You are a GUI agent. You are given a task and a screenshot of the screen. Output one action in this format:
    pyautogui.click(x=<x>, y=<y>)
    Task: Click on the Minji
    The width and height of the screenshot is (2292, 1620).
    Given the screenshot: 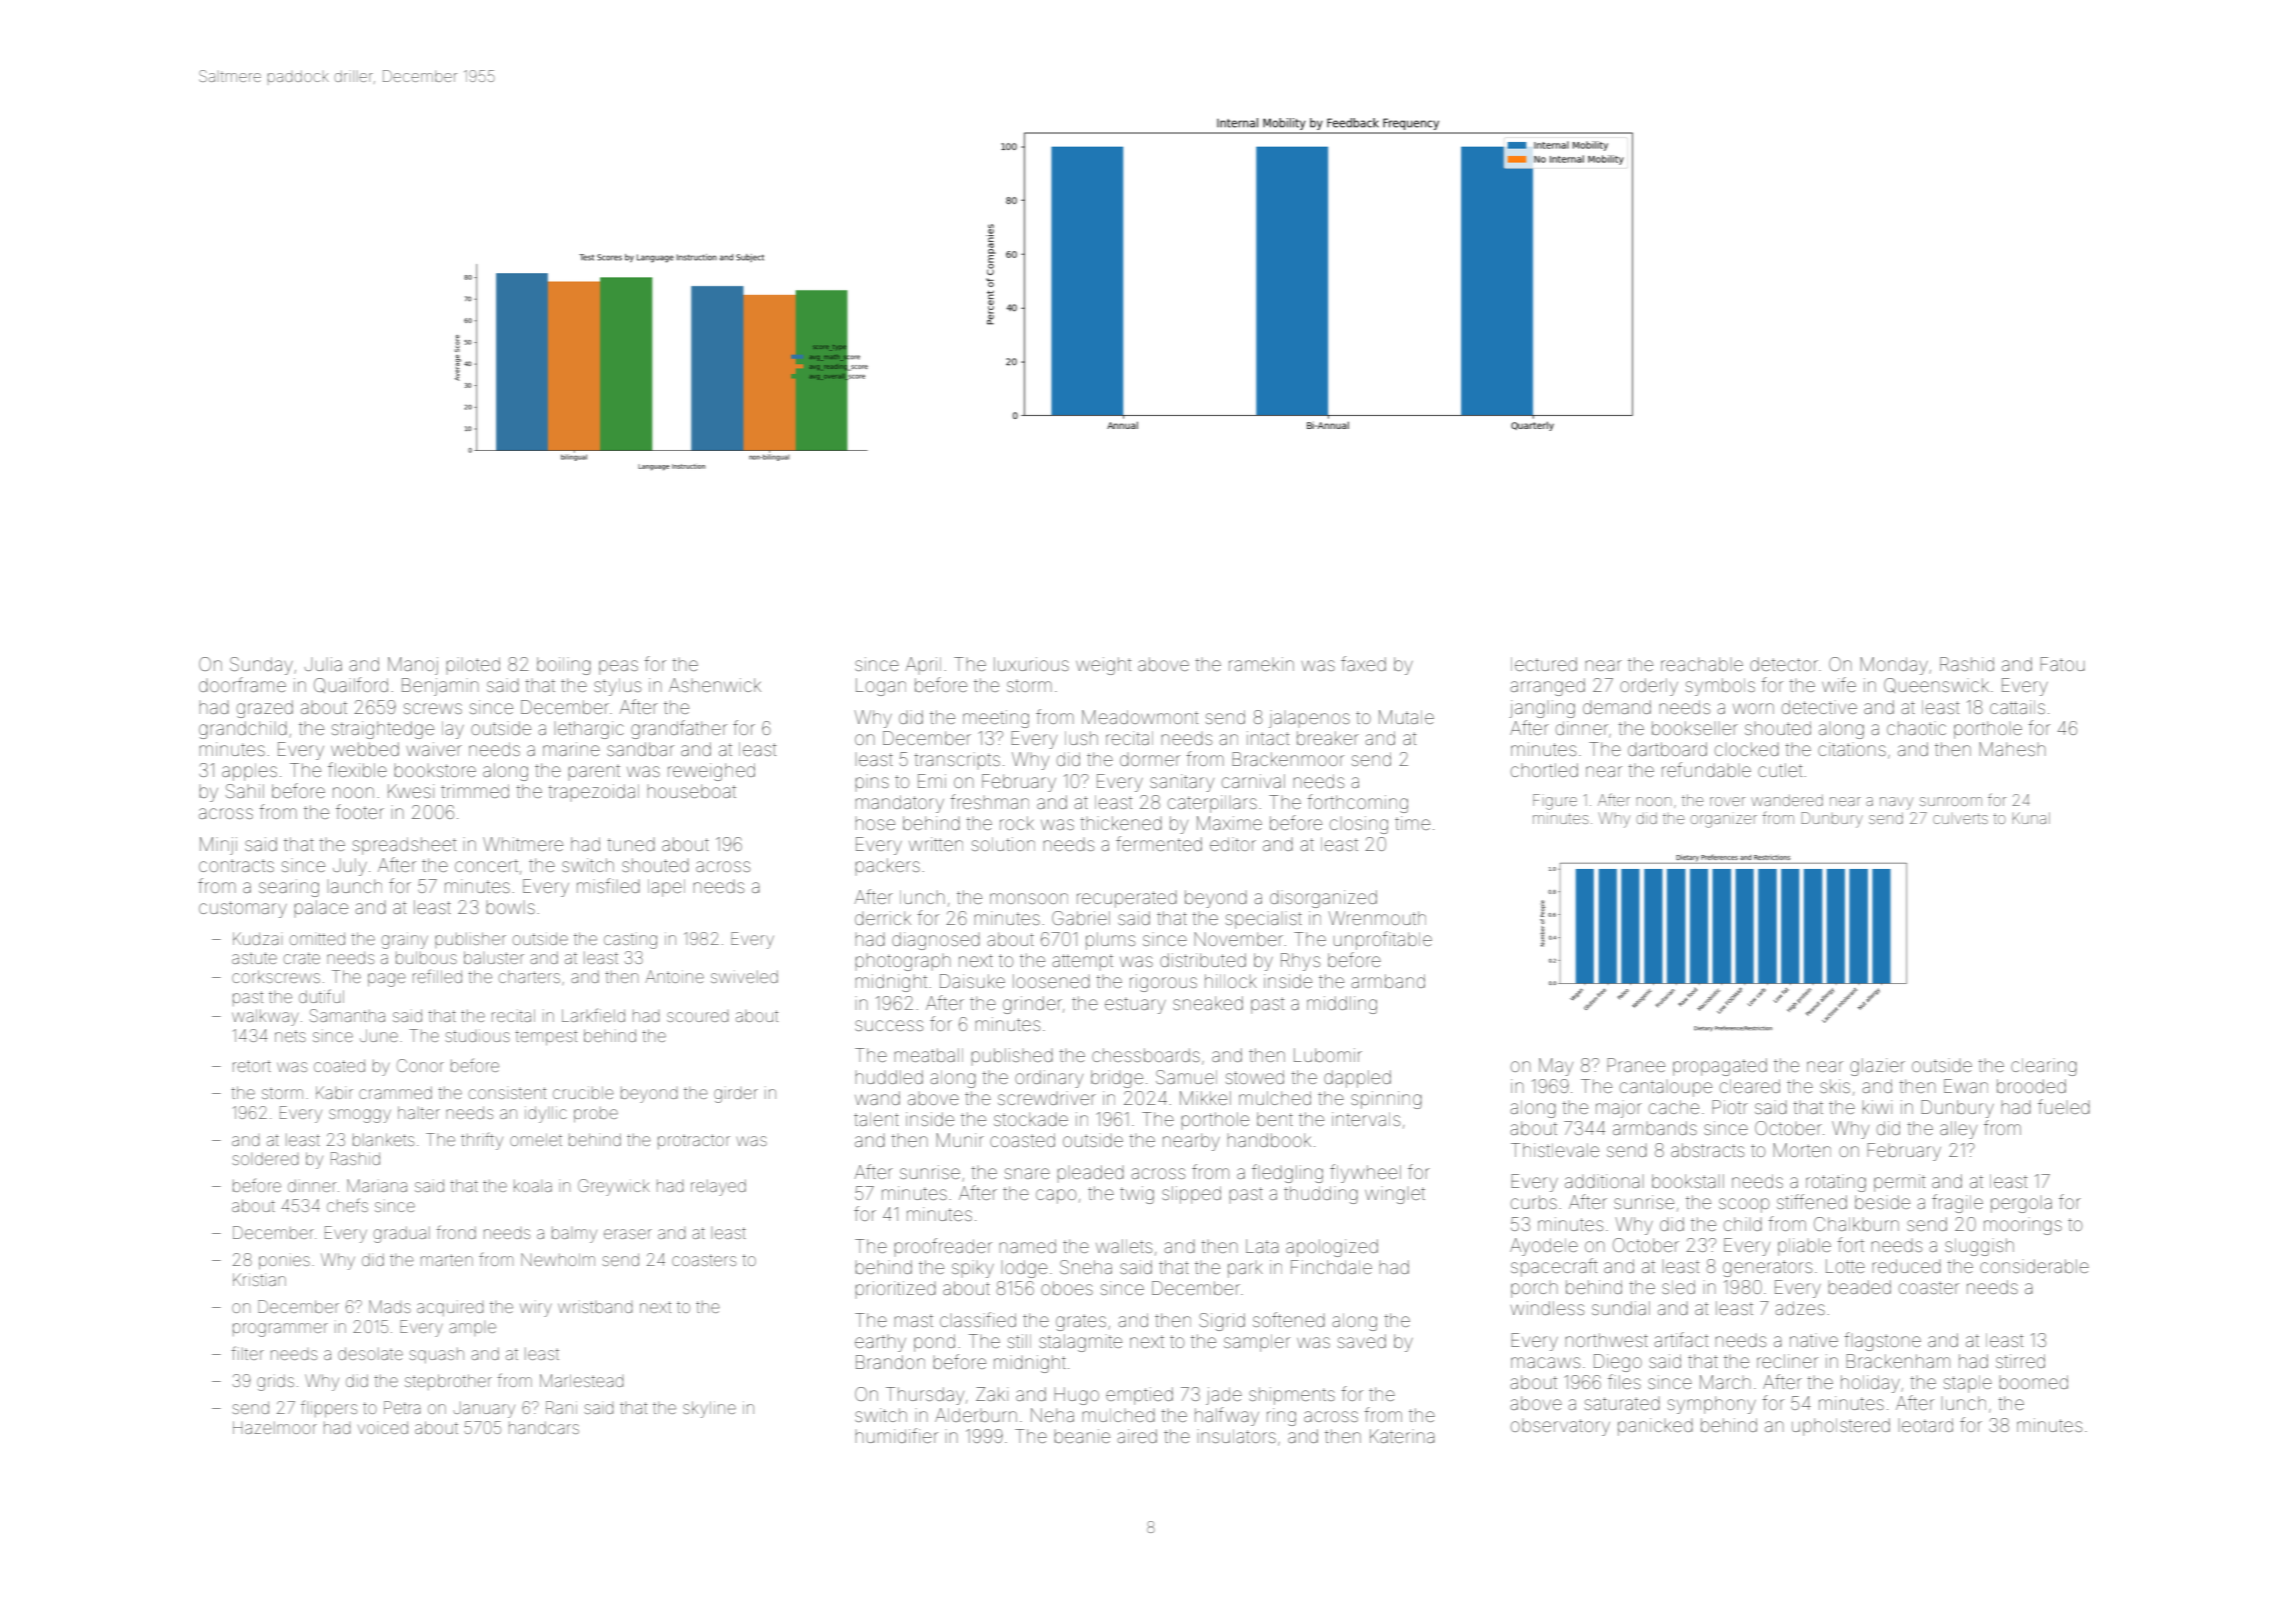 What is the action you would take?
    pyautogui.click(x=218, y=846)
